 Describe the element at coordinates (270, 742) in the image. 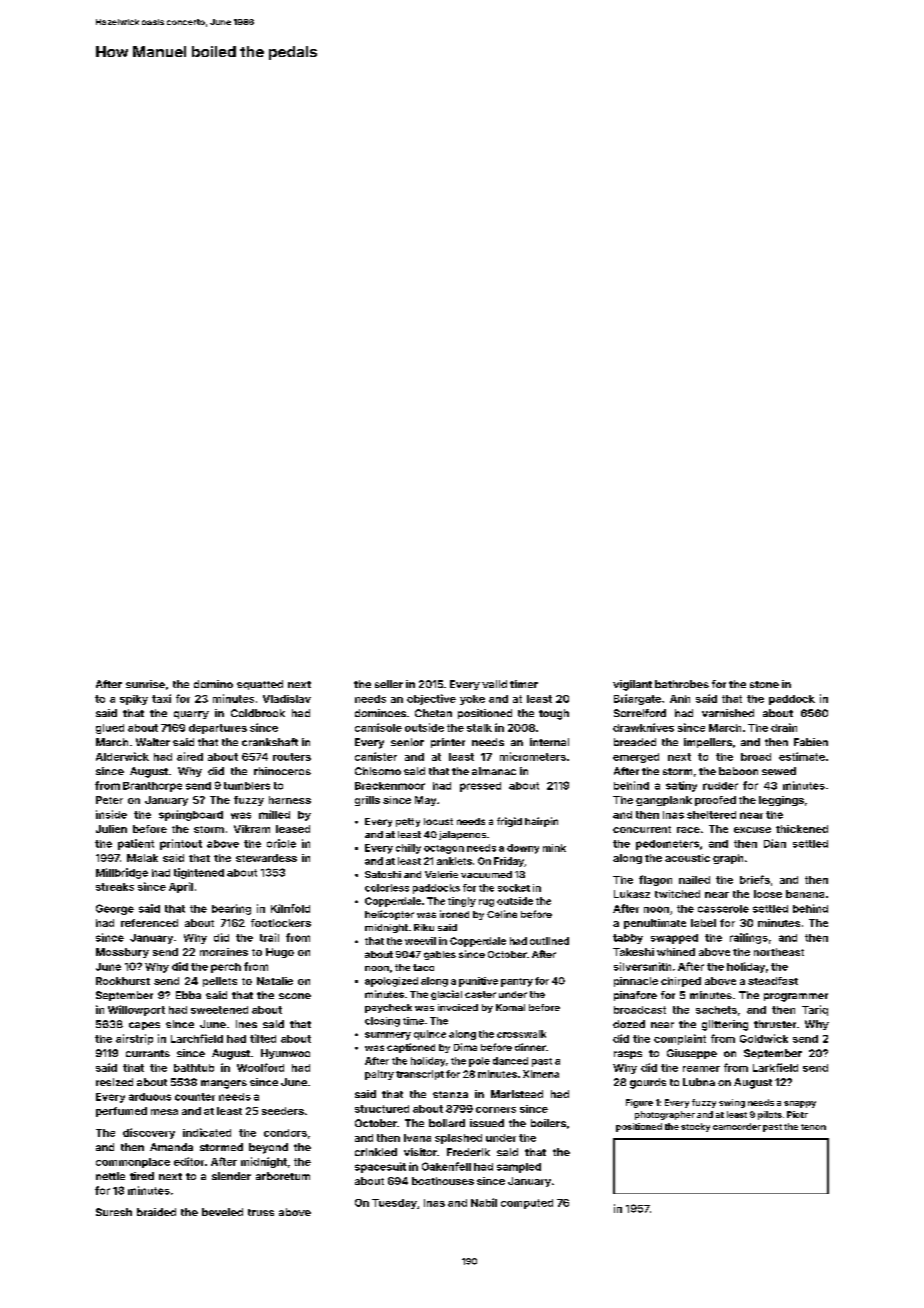

I see `crankshaft` at that location.
